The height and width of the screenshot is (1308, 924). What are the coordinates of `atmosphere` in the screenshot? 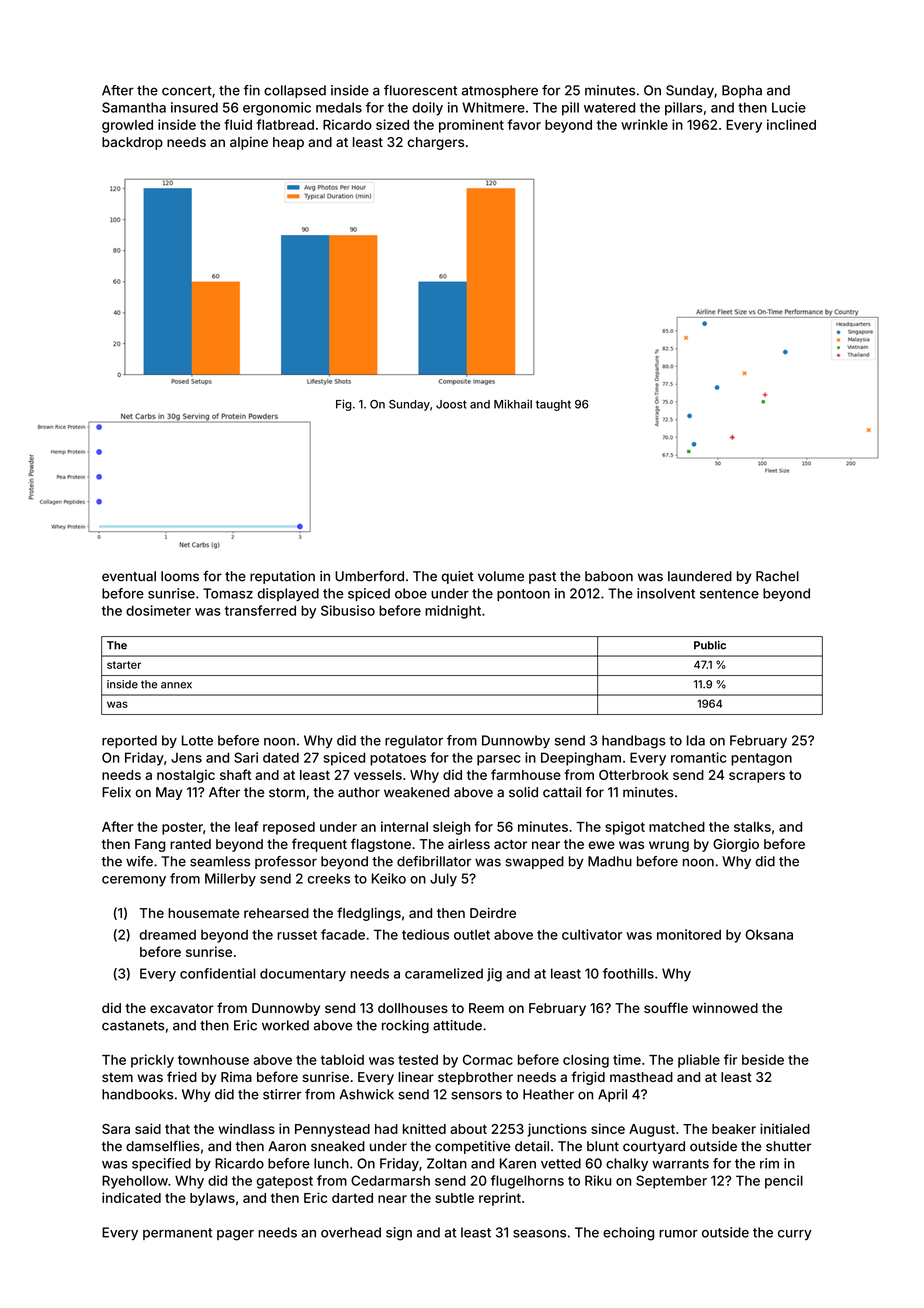 It's located at (500, 91).
